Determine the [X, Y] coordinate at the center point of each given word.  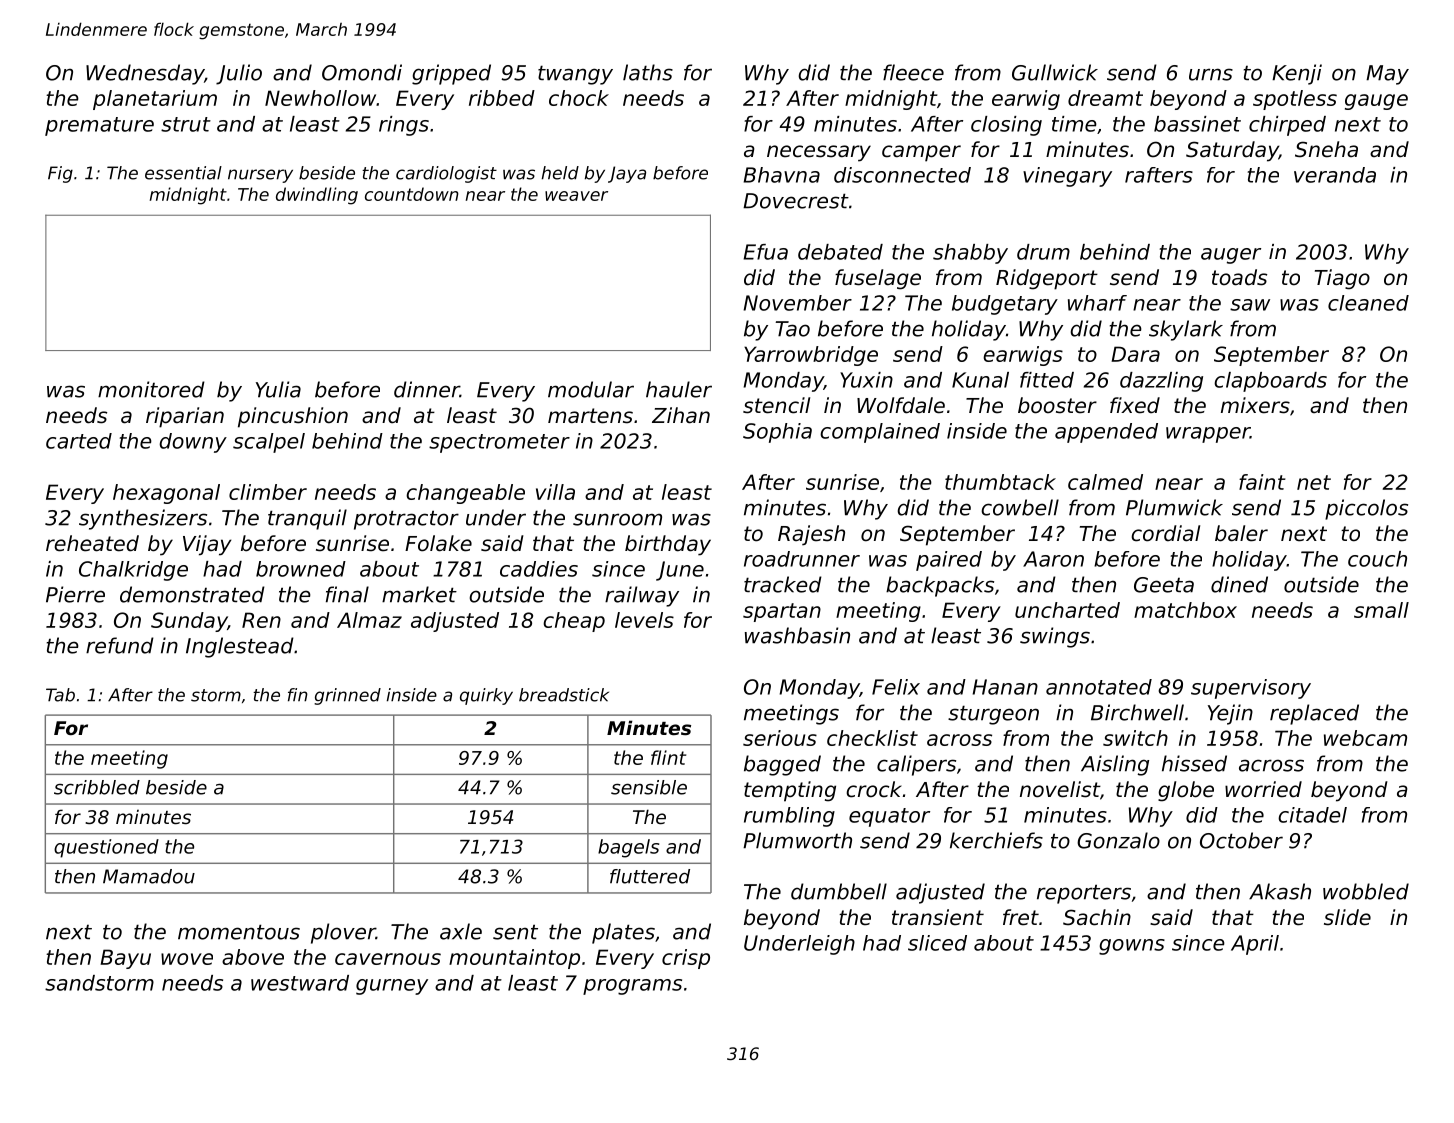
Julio [239, 74]
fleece [913, 72]
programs [632, 987]
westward [300, 983]
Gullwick [1055, 72]
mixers [1255, 405]
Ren [261, 620]
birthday [668, 545]
